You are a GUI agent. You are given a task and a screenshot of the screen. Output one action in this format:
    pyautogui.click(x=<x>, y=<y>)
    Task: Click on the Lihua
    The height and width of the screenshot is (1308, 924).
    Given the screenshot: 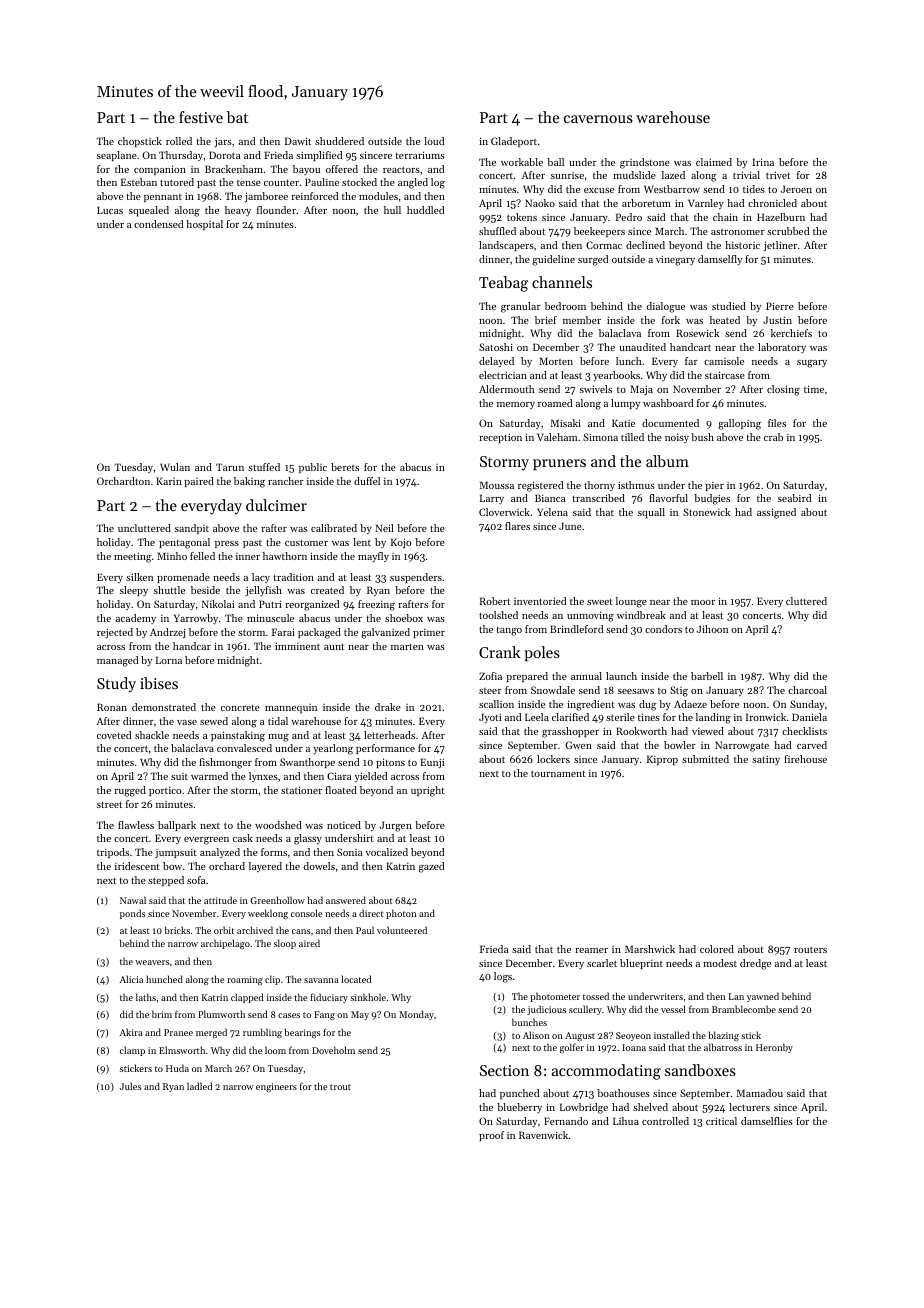 What is the action you would take?
    pyautogui.click(x=626, y=1121)
